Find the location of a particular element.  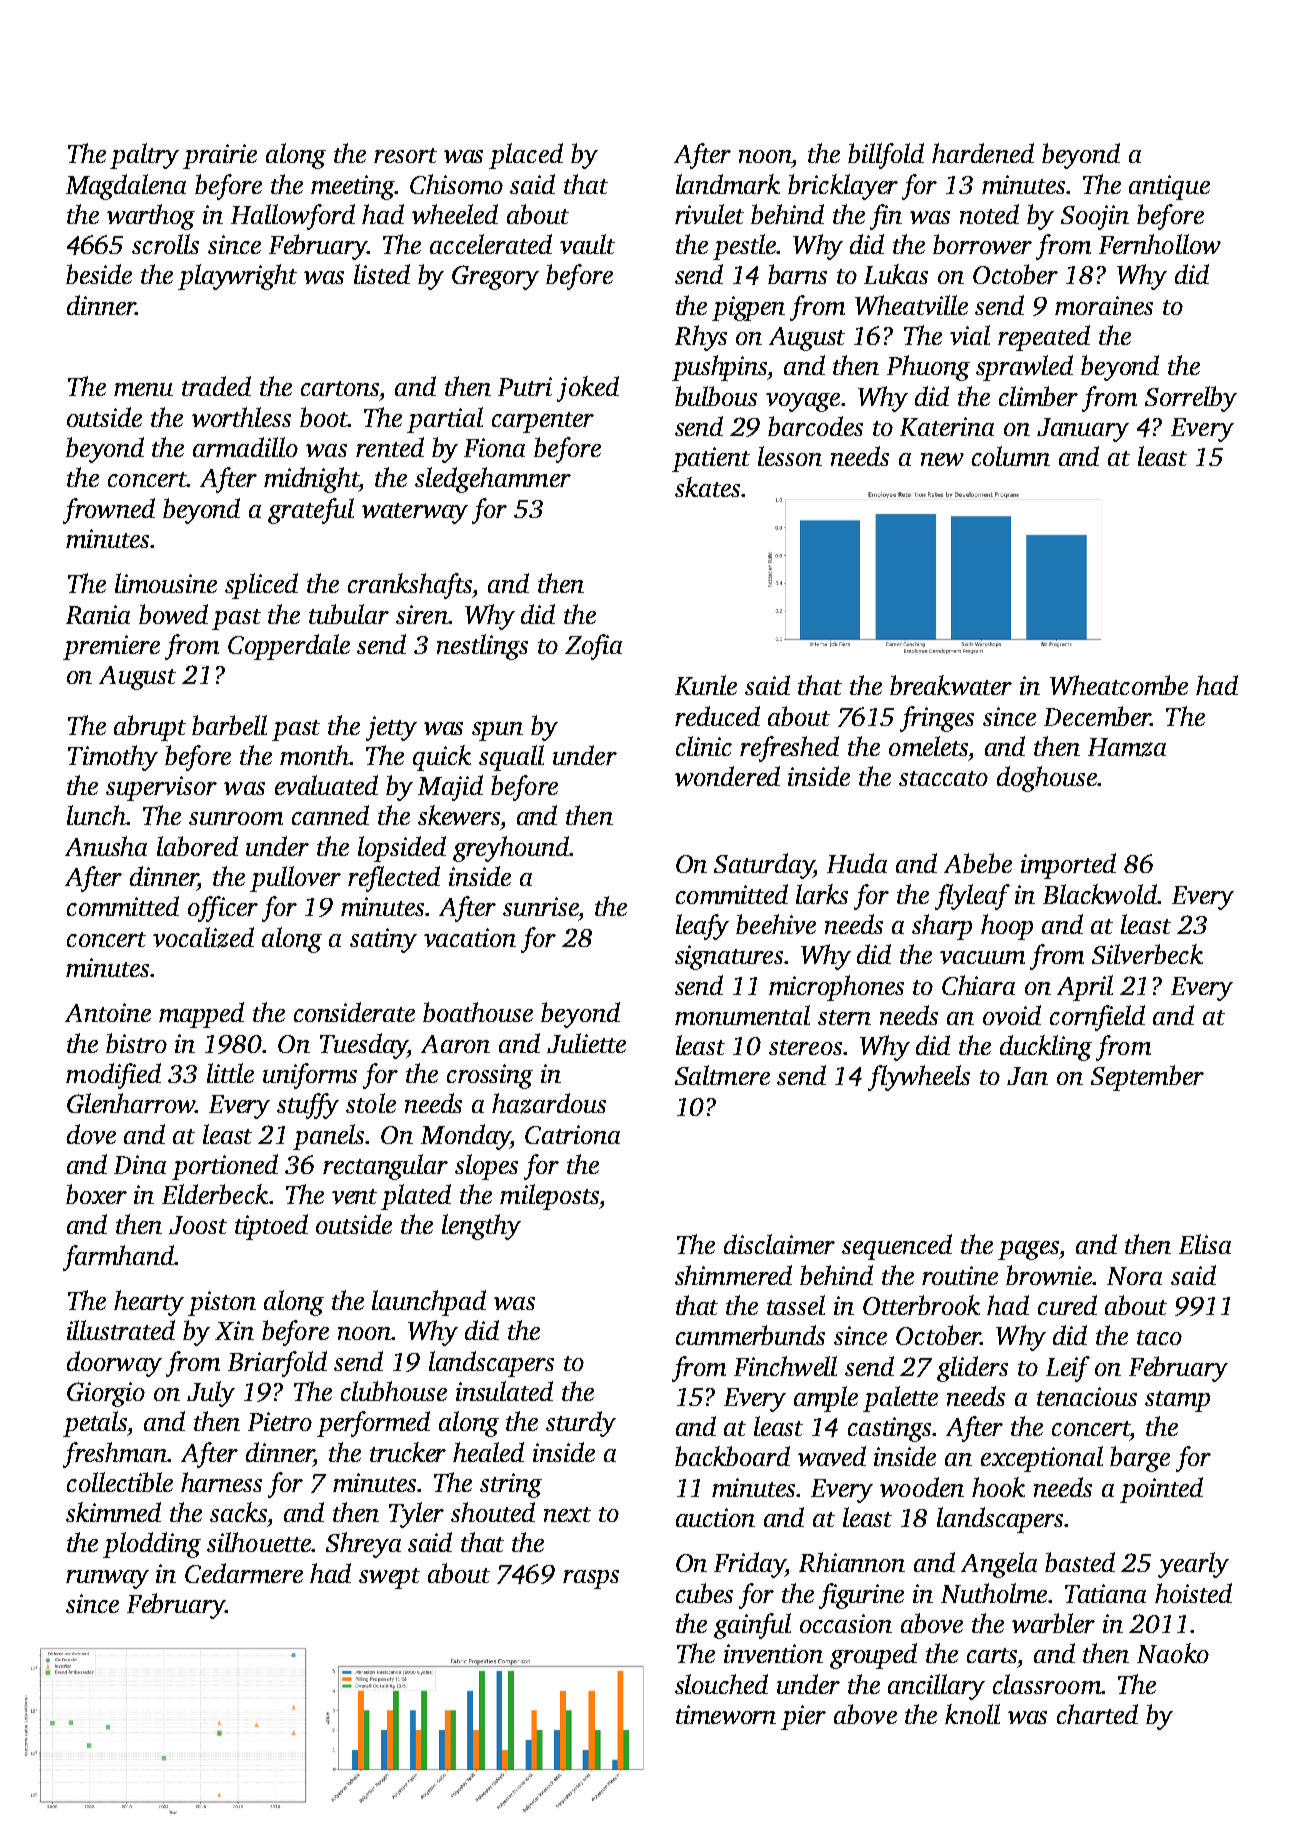

swept is located at coordinates (389, 1578).
